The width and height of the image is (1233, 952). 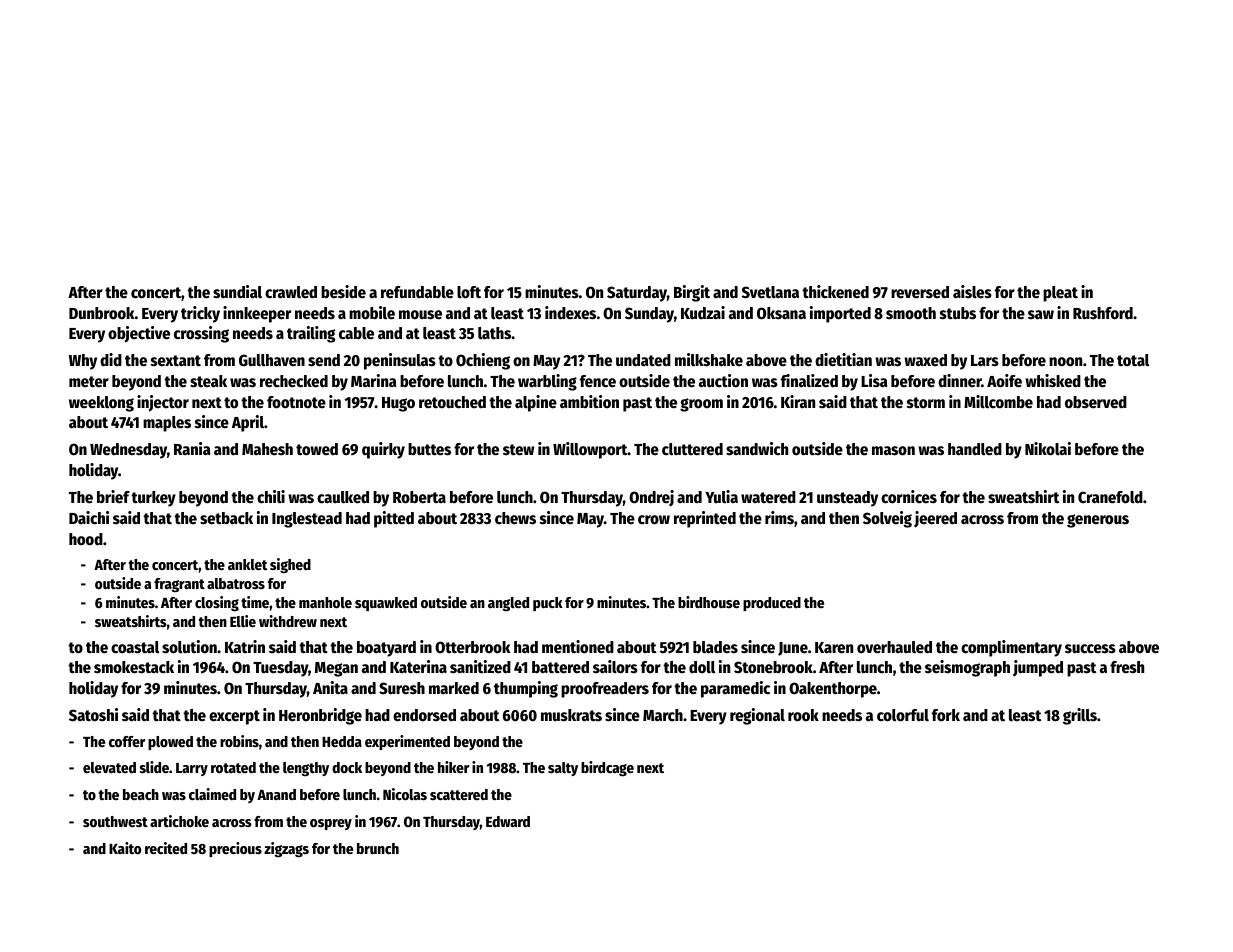 I want to click on fresh, so click(x=1127, y=667).
